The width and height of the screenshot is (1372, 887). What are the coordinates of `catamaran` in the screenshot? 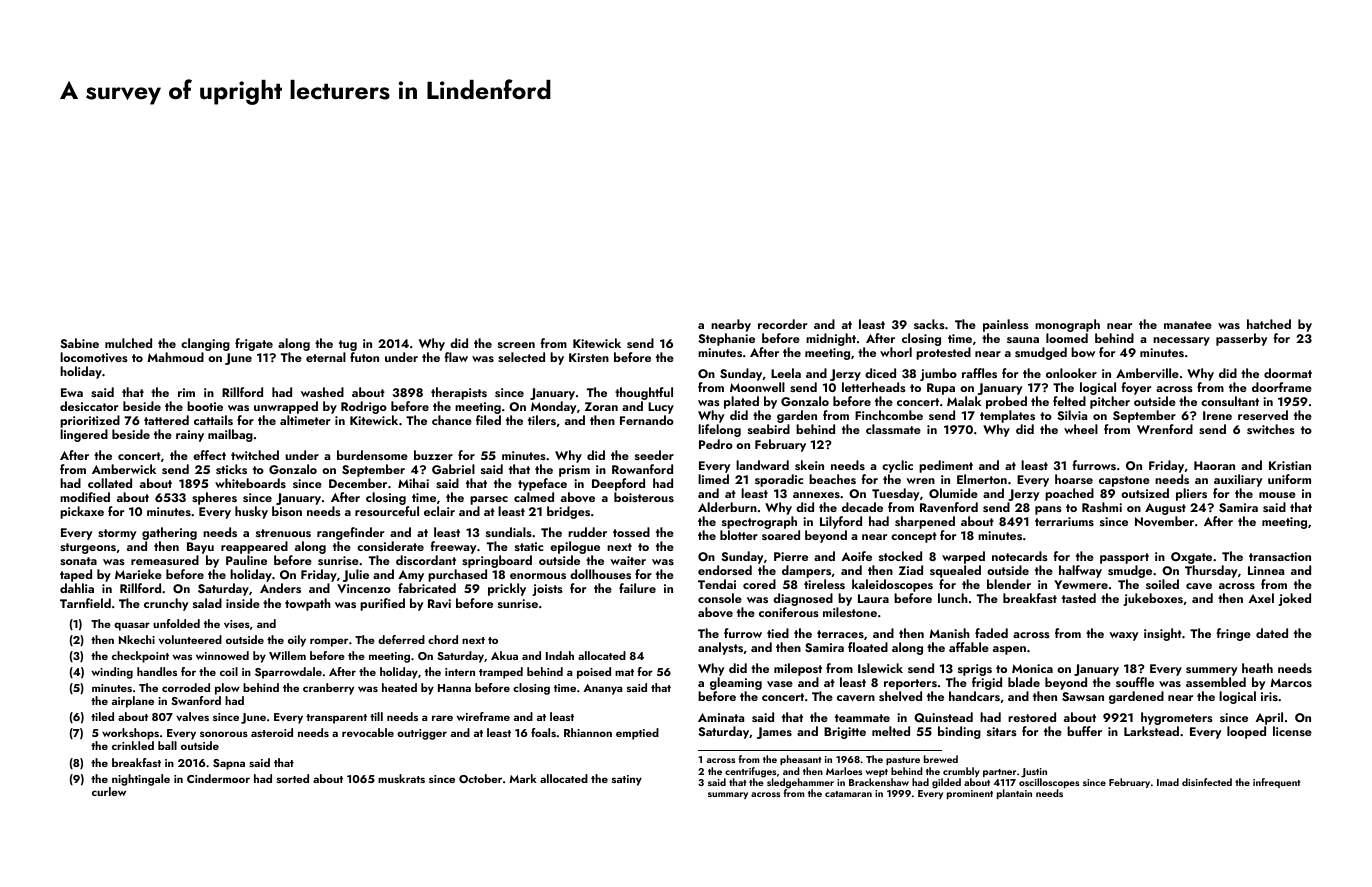 It's located at (848, 794).
